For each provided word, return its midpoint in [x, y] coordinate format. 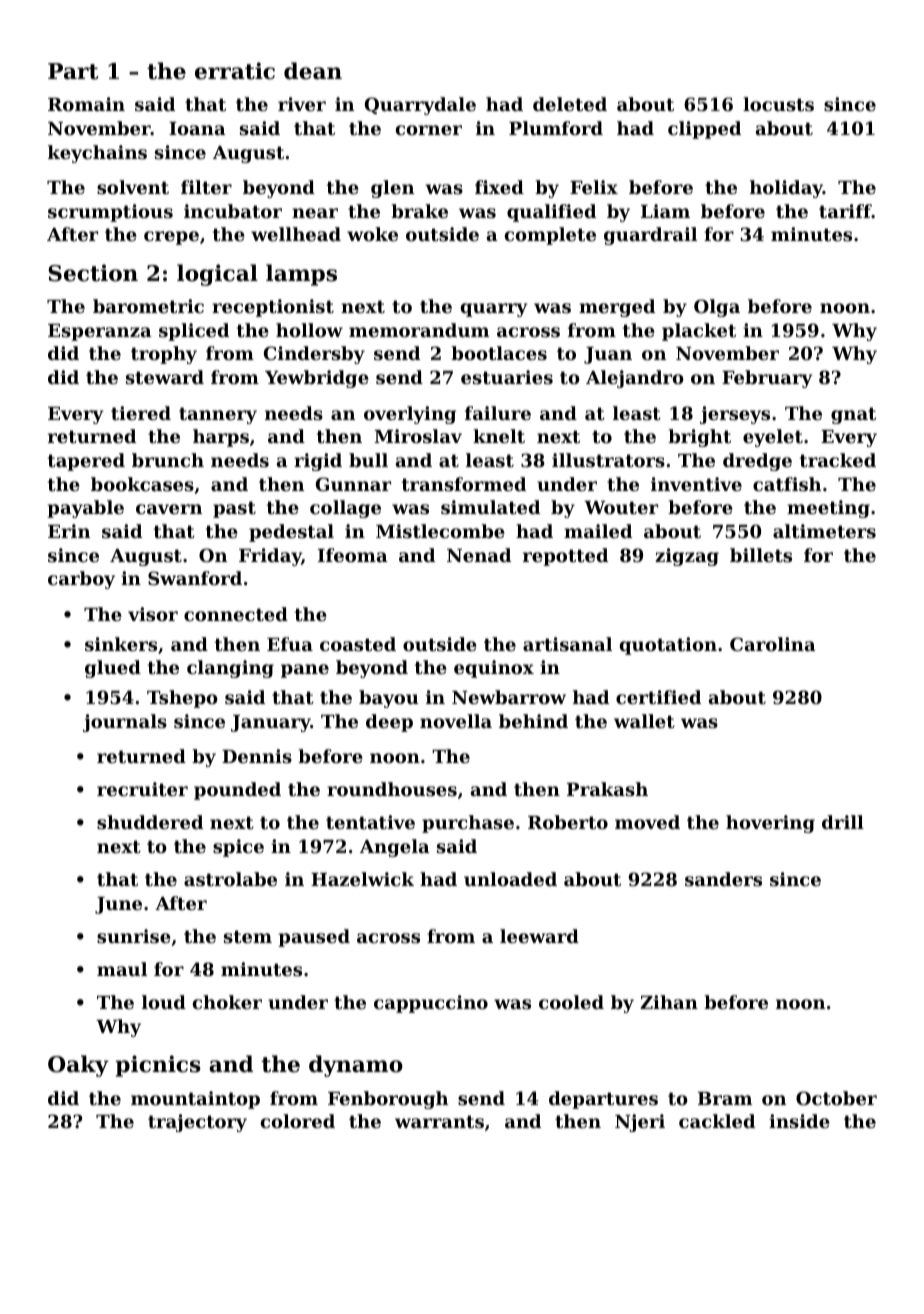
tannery [218, 415]
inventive [696, 484]
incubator [233, 211]
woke [372, 234]
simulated [490, 507]
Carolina [773, 644]
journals [125, 723]
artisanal [567, 644]
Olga [717, 308]
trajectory [197, 1123]
